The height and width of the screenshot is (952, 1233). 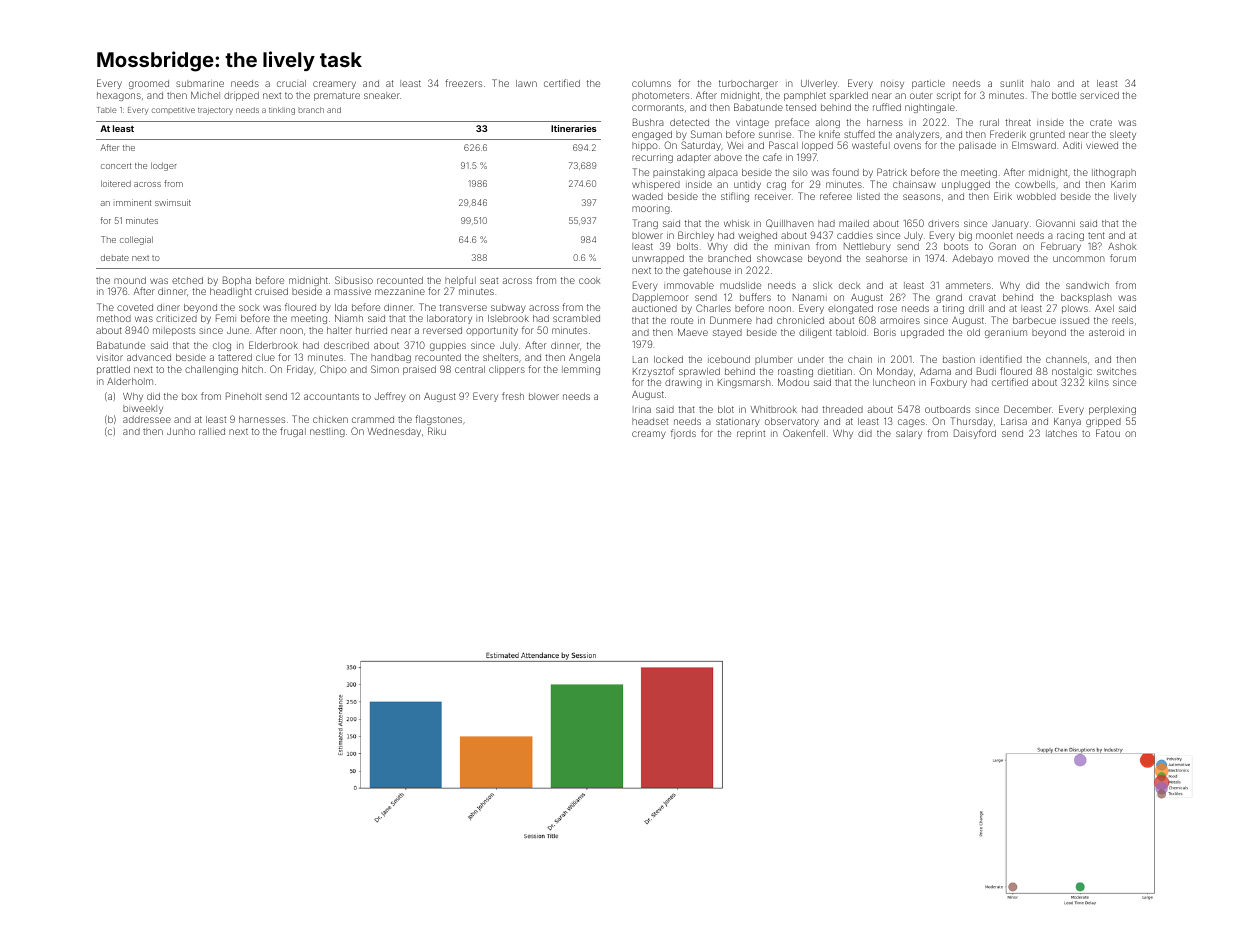 What do you see at coordinates (331, 396) in the screenshot?
I see `accountants` at bounding box center [331, 396].
